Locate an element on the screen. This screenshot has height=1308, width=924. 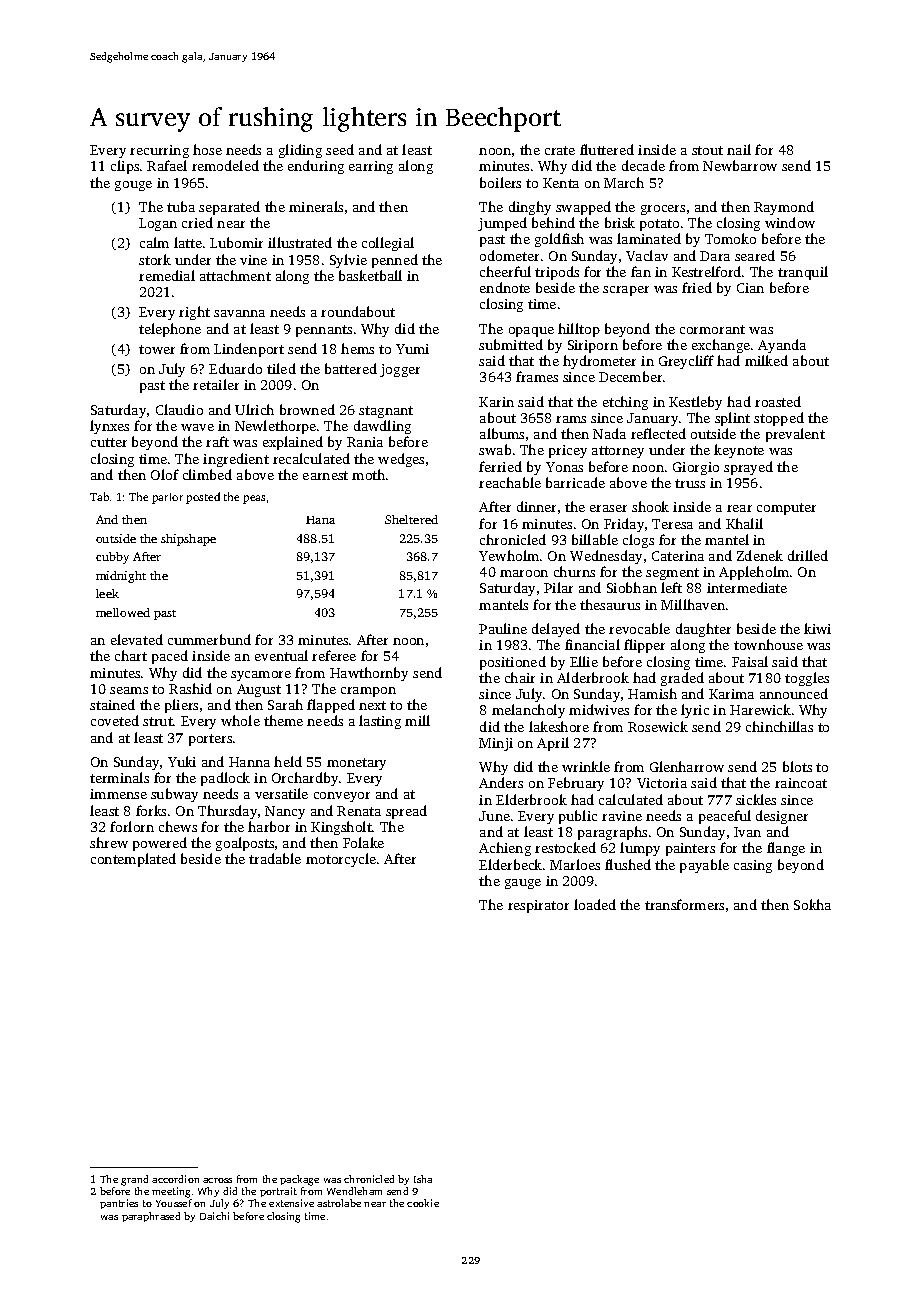
recurring is located at coordinates (159, 151).
